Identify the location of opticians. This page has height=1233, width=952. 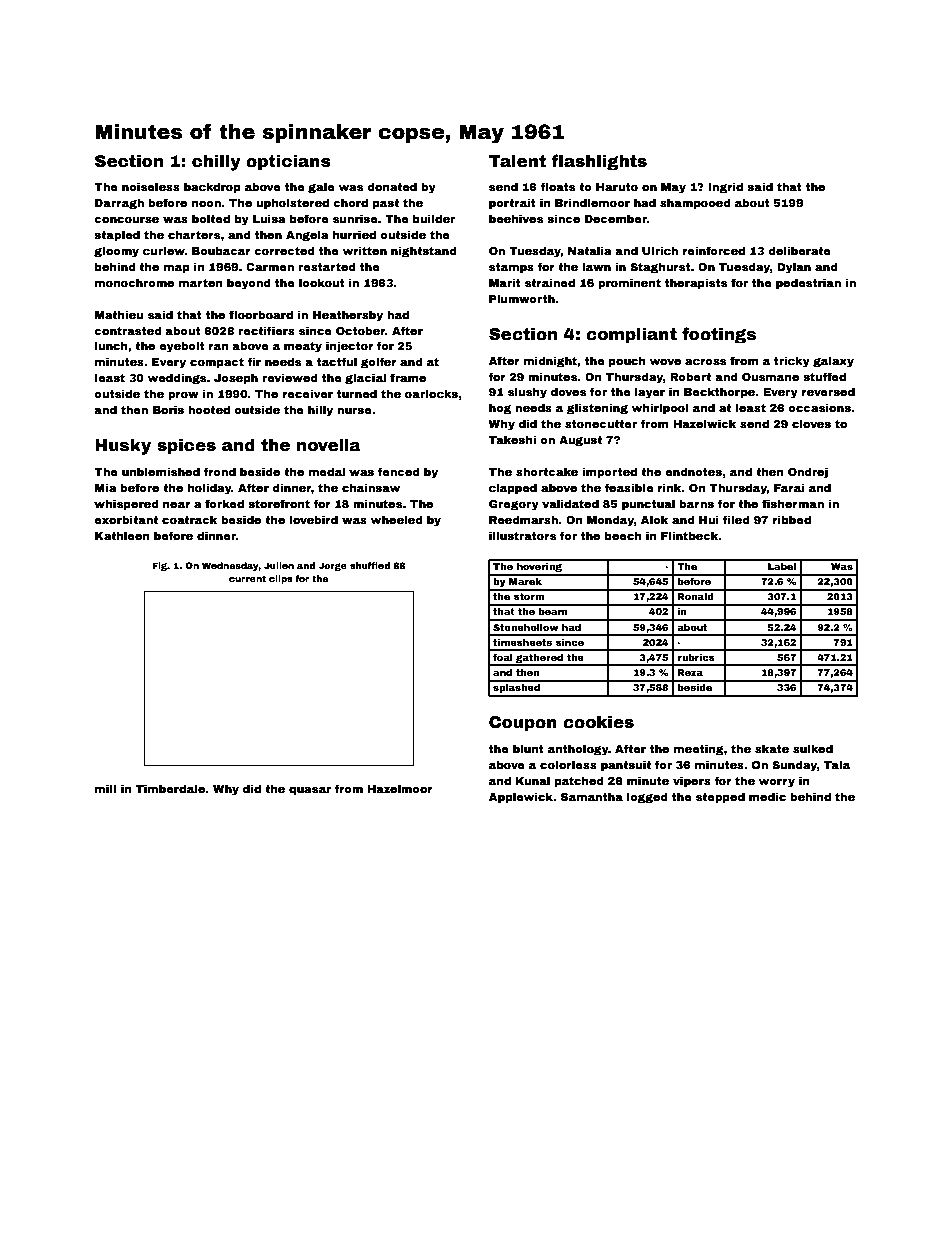
(288, 162).
